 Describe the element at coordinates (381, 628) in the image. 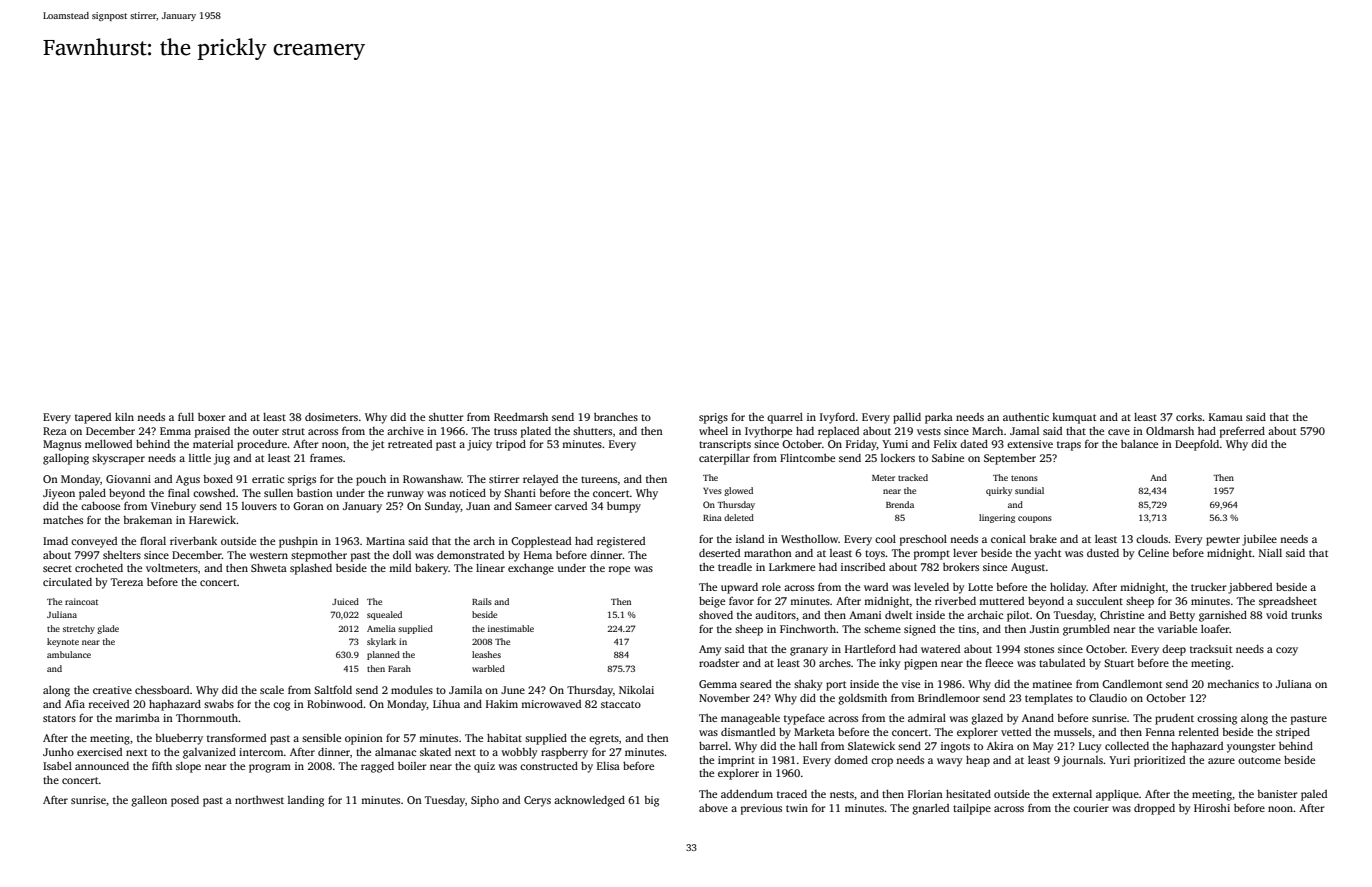

I see `Amelia` at that location.
